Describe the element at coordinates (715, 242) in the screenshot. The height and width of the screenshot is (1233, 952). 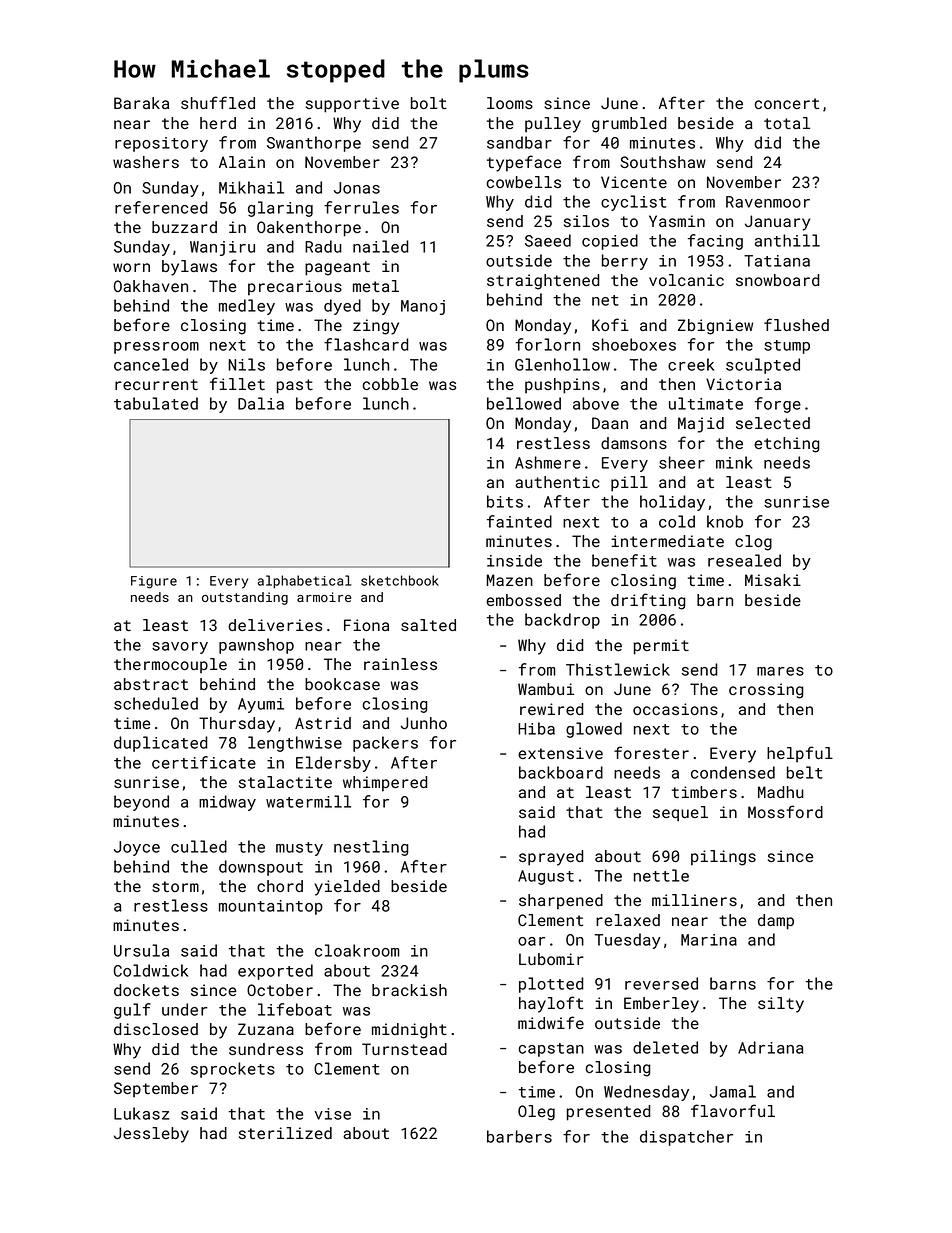
I see `facing` at that location.
